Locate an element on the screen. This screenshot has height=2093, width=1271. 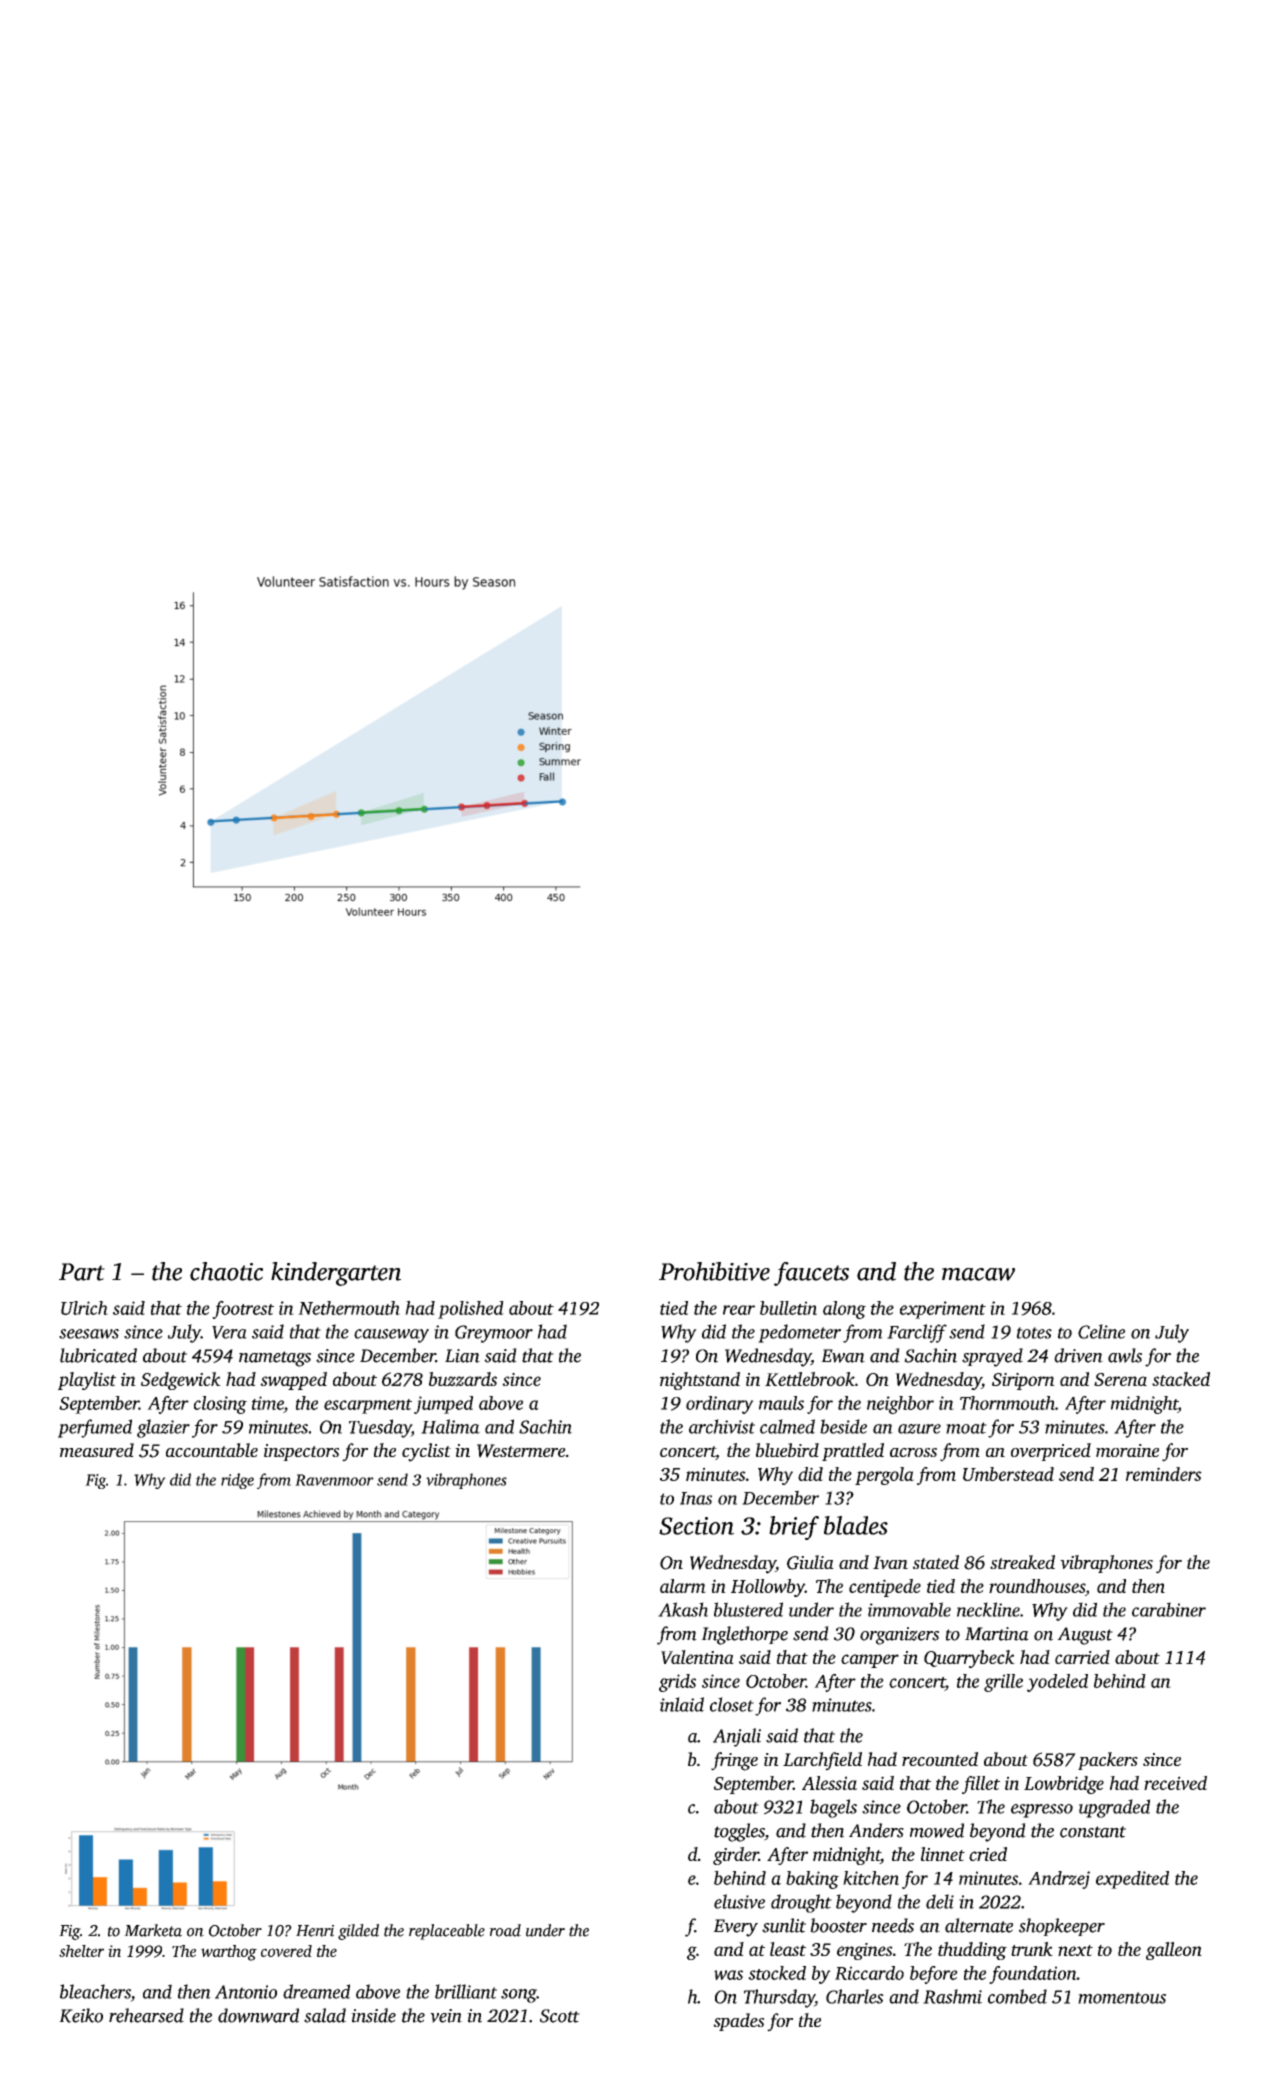
yodeled is located at coordinates (1057, 1683).
